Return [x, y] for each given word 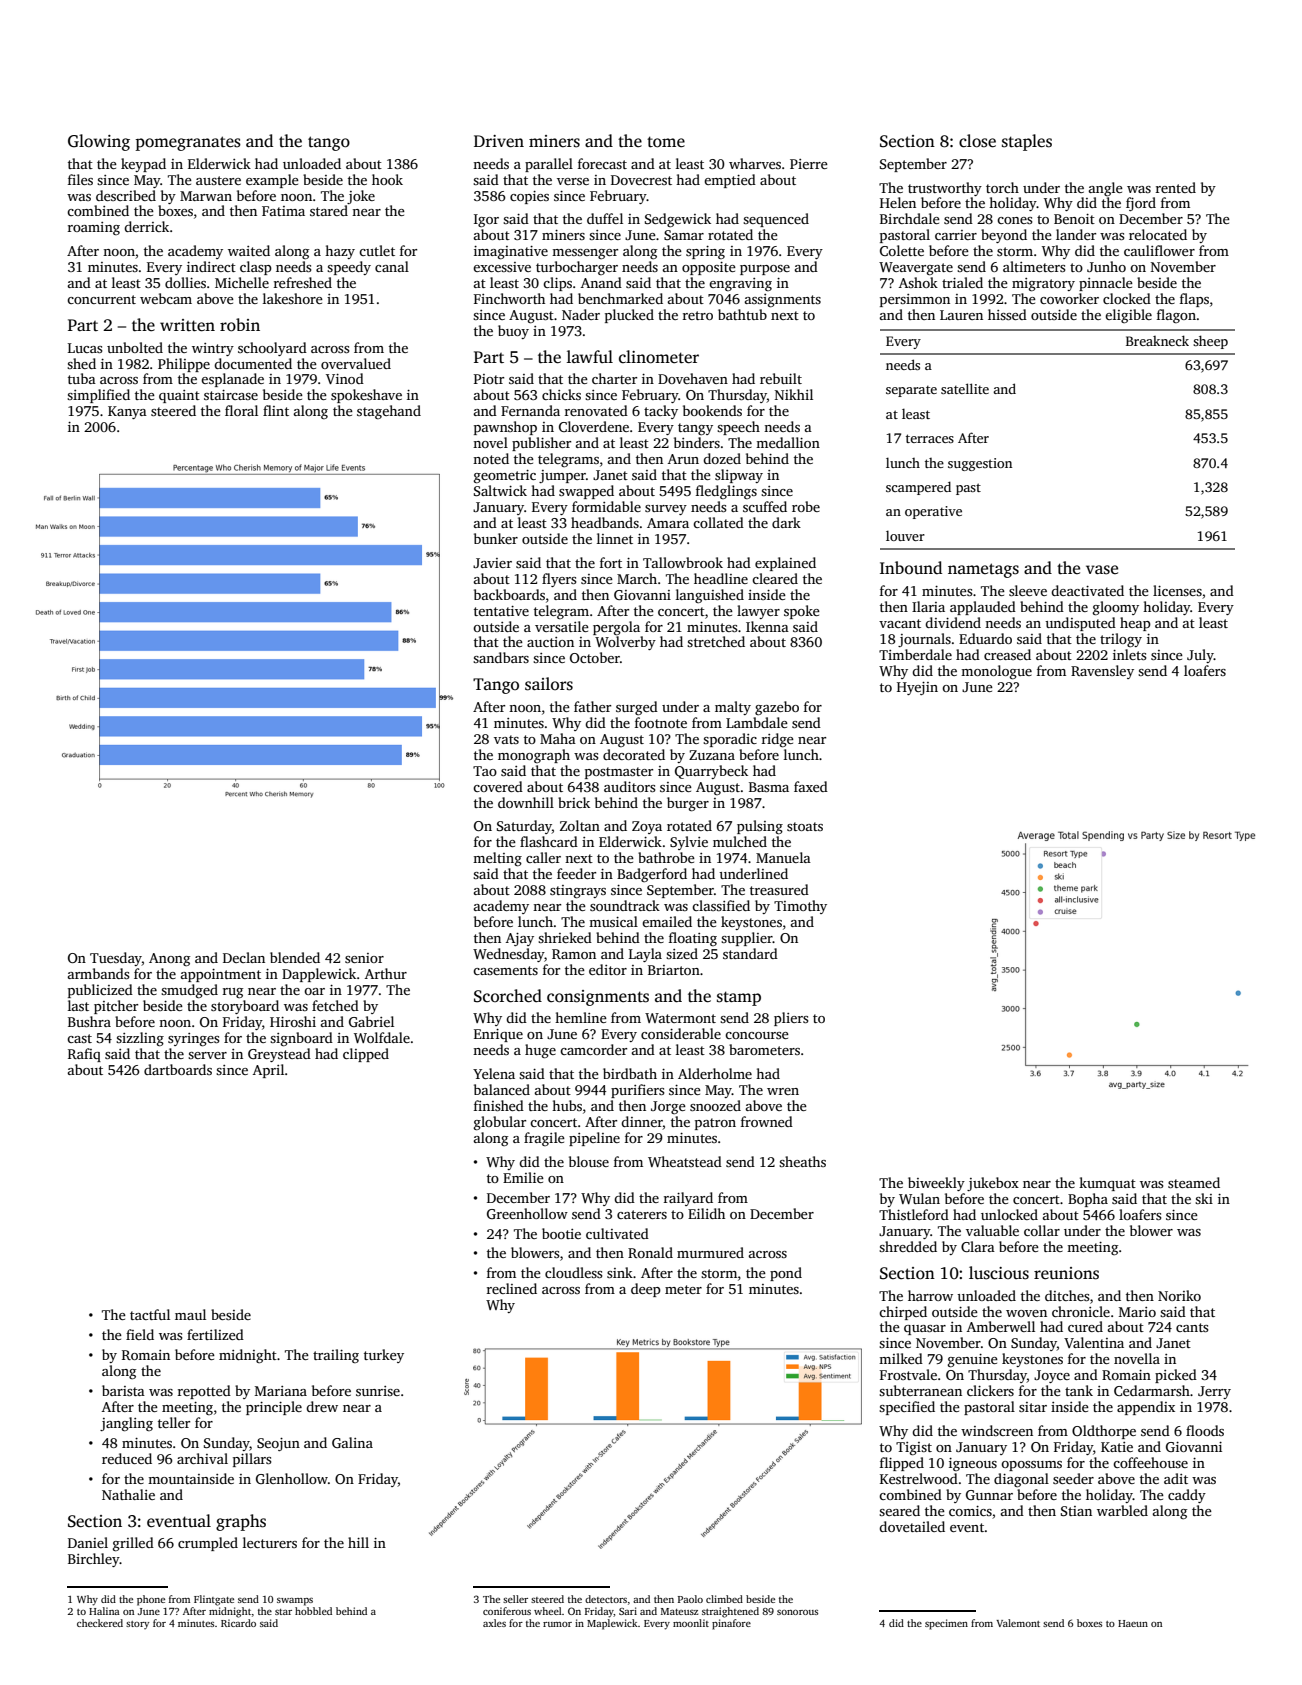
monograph [534, 756]
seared [899, 1510]
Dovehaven [693, 378]
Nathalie [128, 1494]
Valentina [1094, 1342]
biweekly [936, 1184]
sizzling [140, 1039]
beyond [1004, 236]
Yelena [494, 1073]
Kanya [127, 412]
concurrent [101, 299]
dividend [953, 622]
